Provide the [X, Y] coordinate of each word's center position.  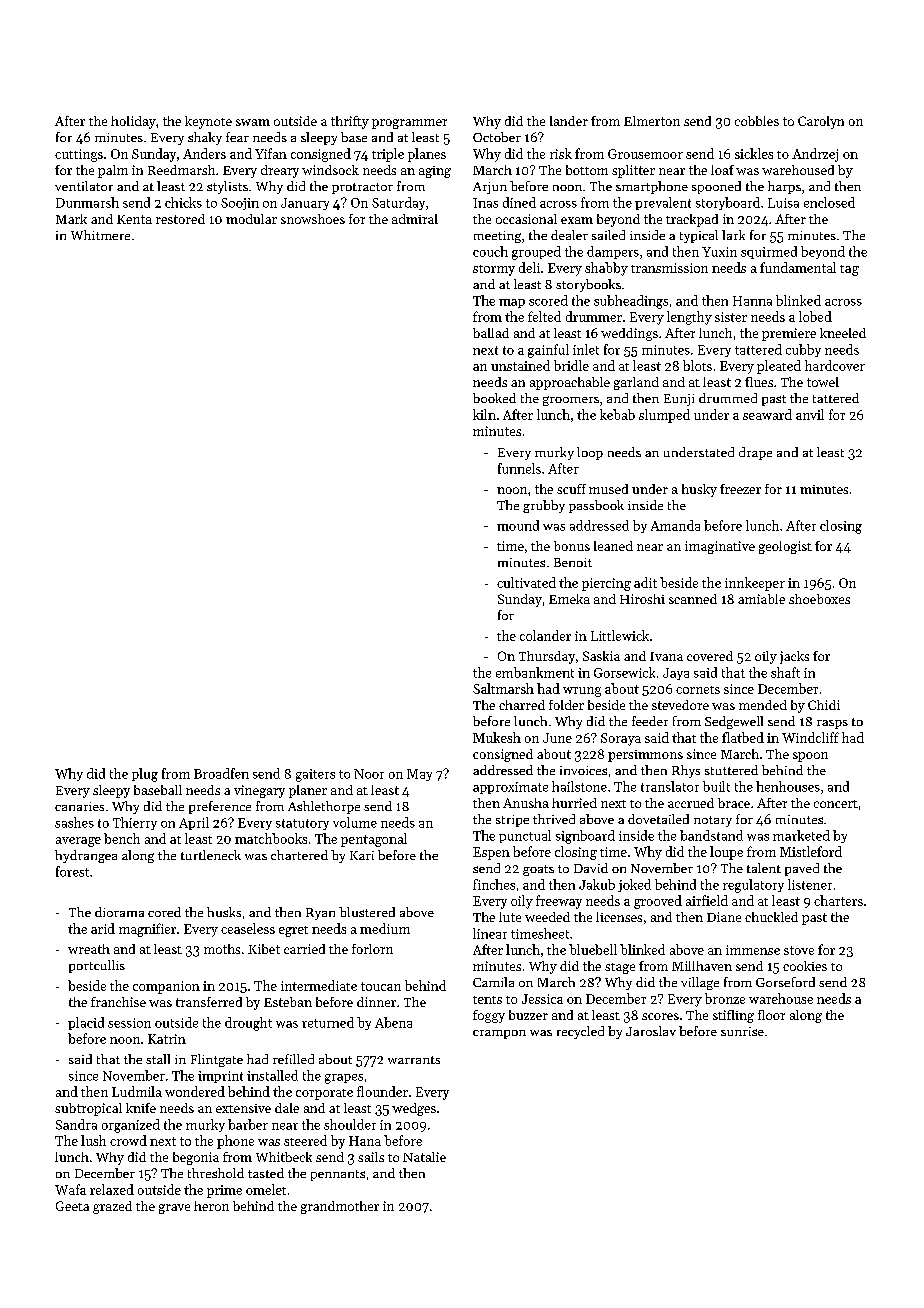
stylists [227, 187]
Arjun [490, 188]
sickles [754, 153]
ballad [491, 333]
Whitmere [100, 235]
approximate [510, 788]
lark [733, 235]
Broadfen [221, 773]
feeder [650, 721]
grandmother [340, 1207]
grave [174, 1209]
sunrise [742, 1031]
